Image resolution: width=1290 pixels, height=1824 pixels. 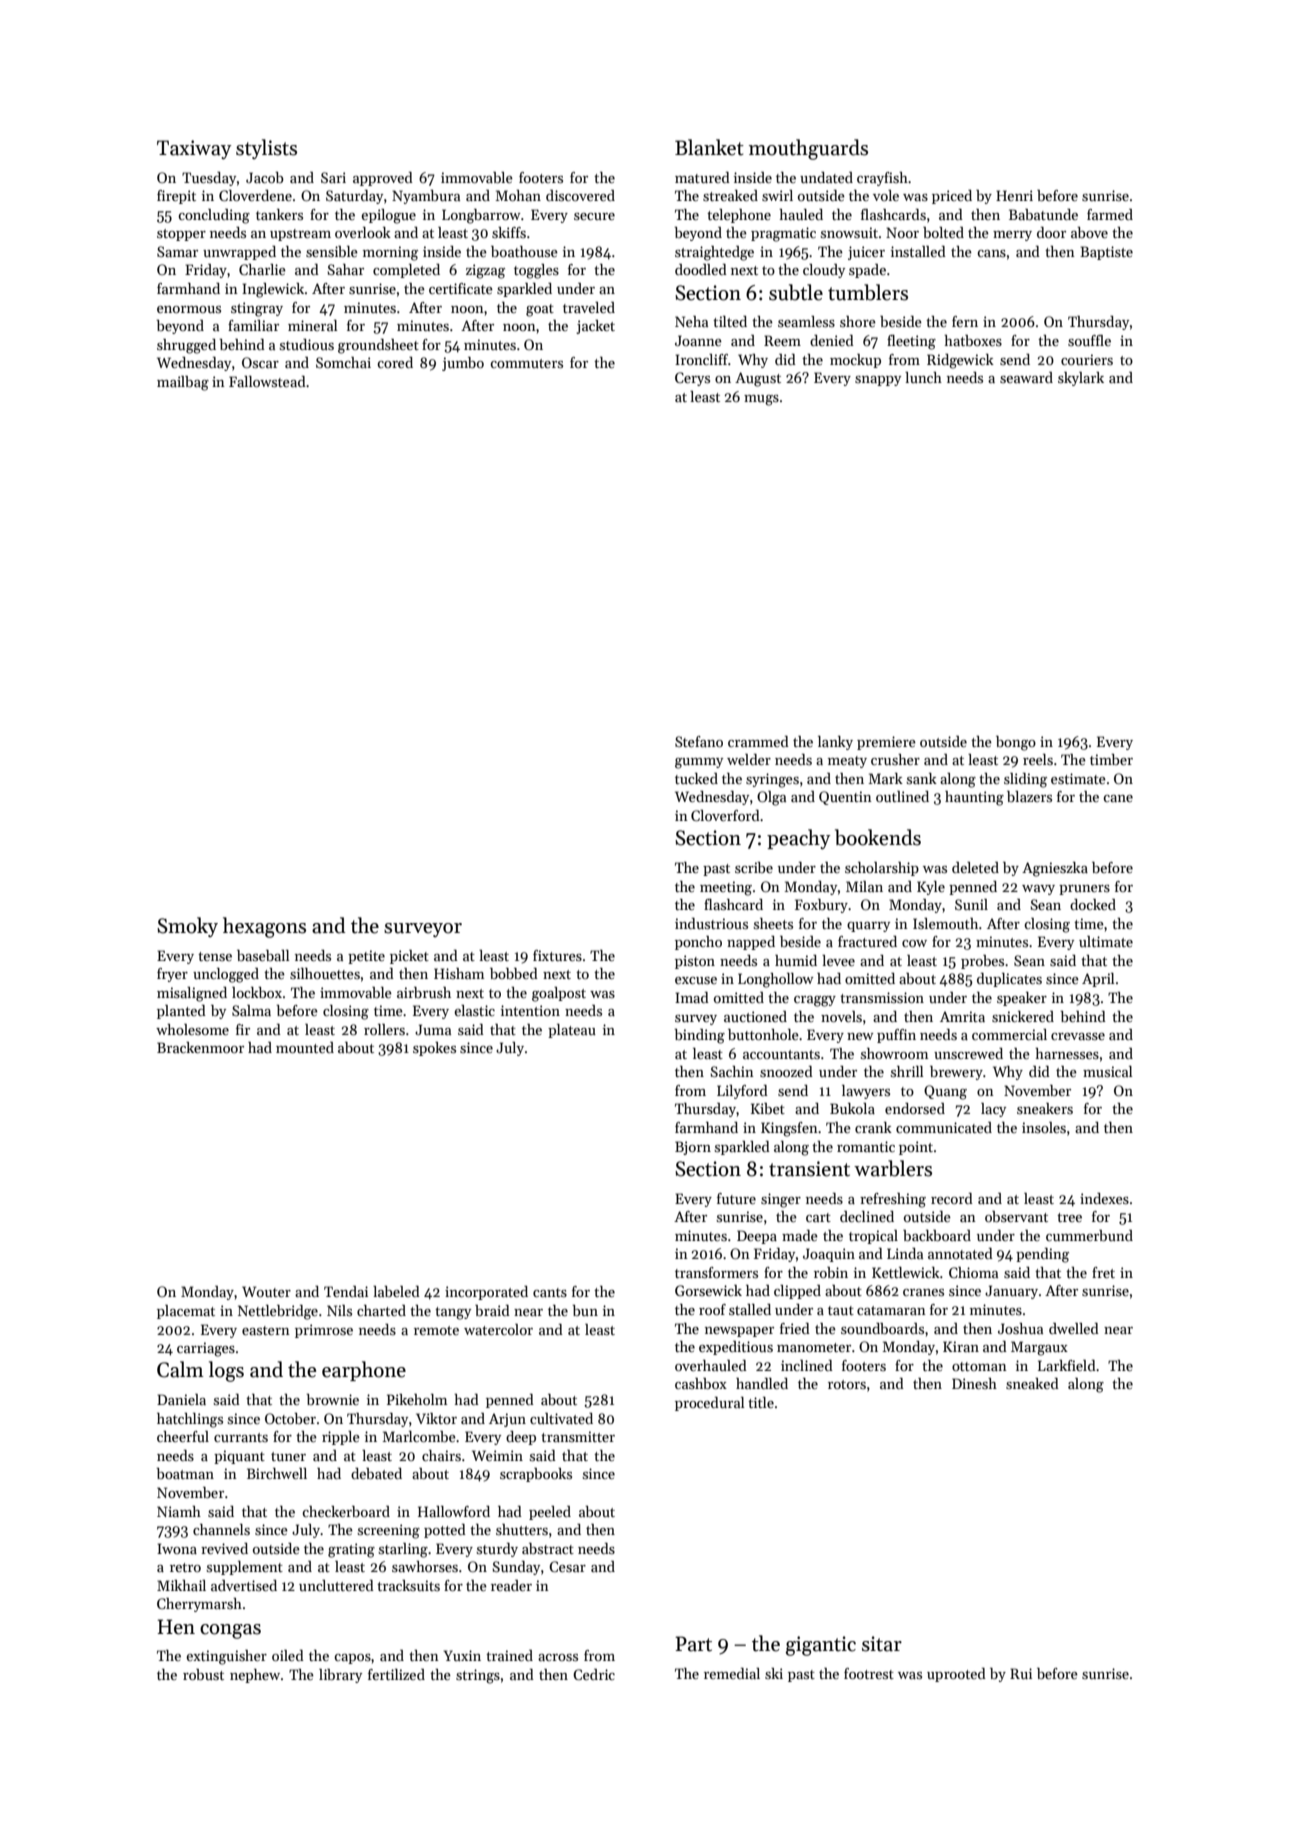 I want to click on watercolor, so click(x=498, y=1329).
